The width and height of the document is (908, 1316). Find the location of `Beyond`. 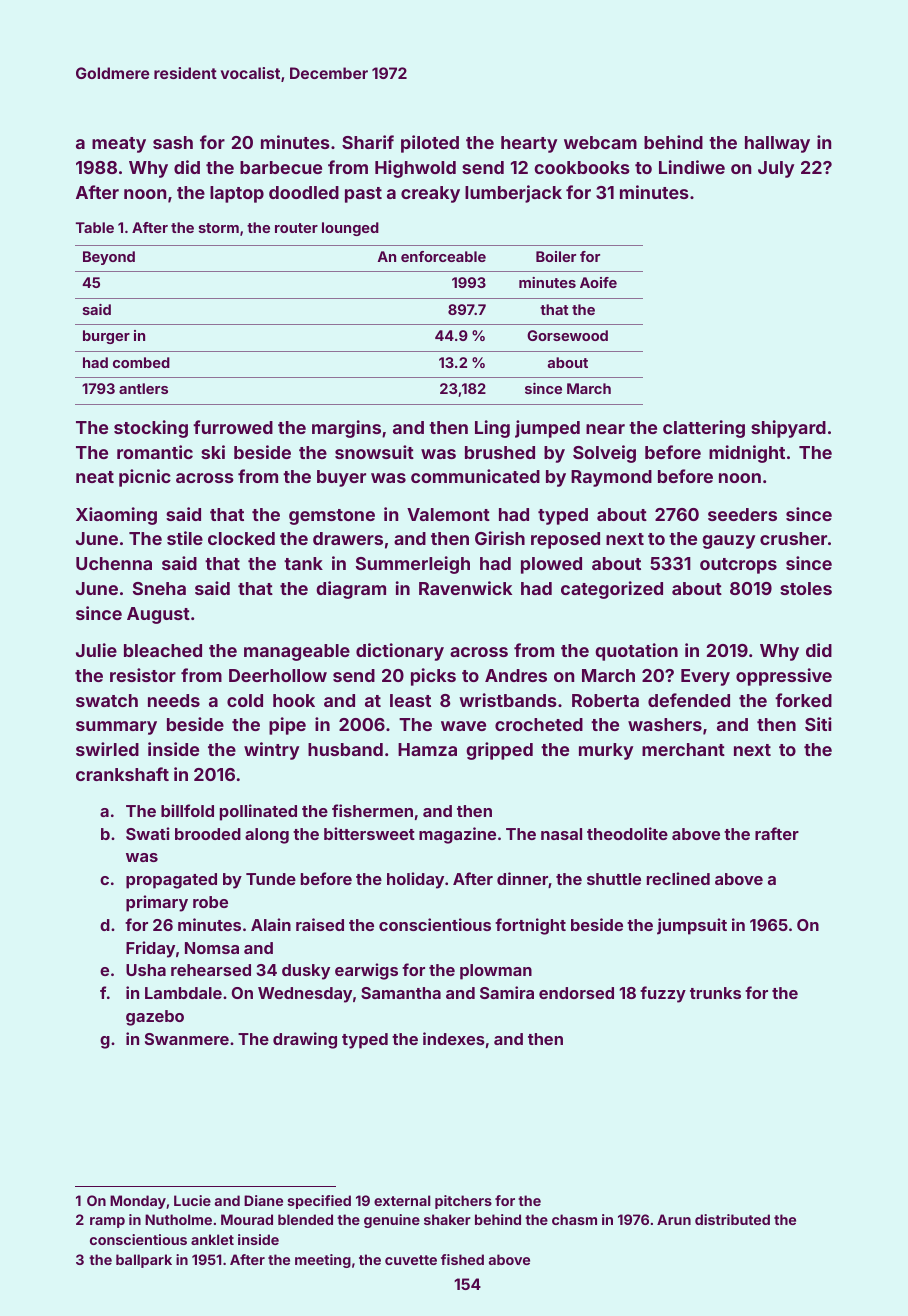

Beyond is located at coordinates (109, 258).
